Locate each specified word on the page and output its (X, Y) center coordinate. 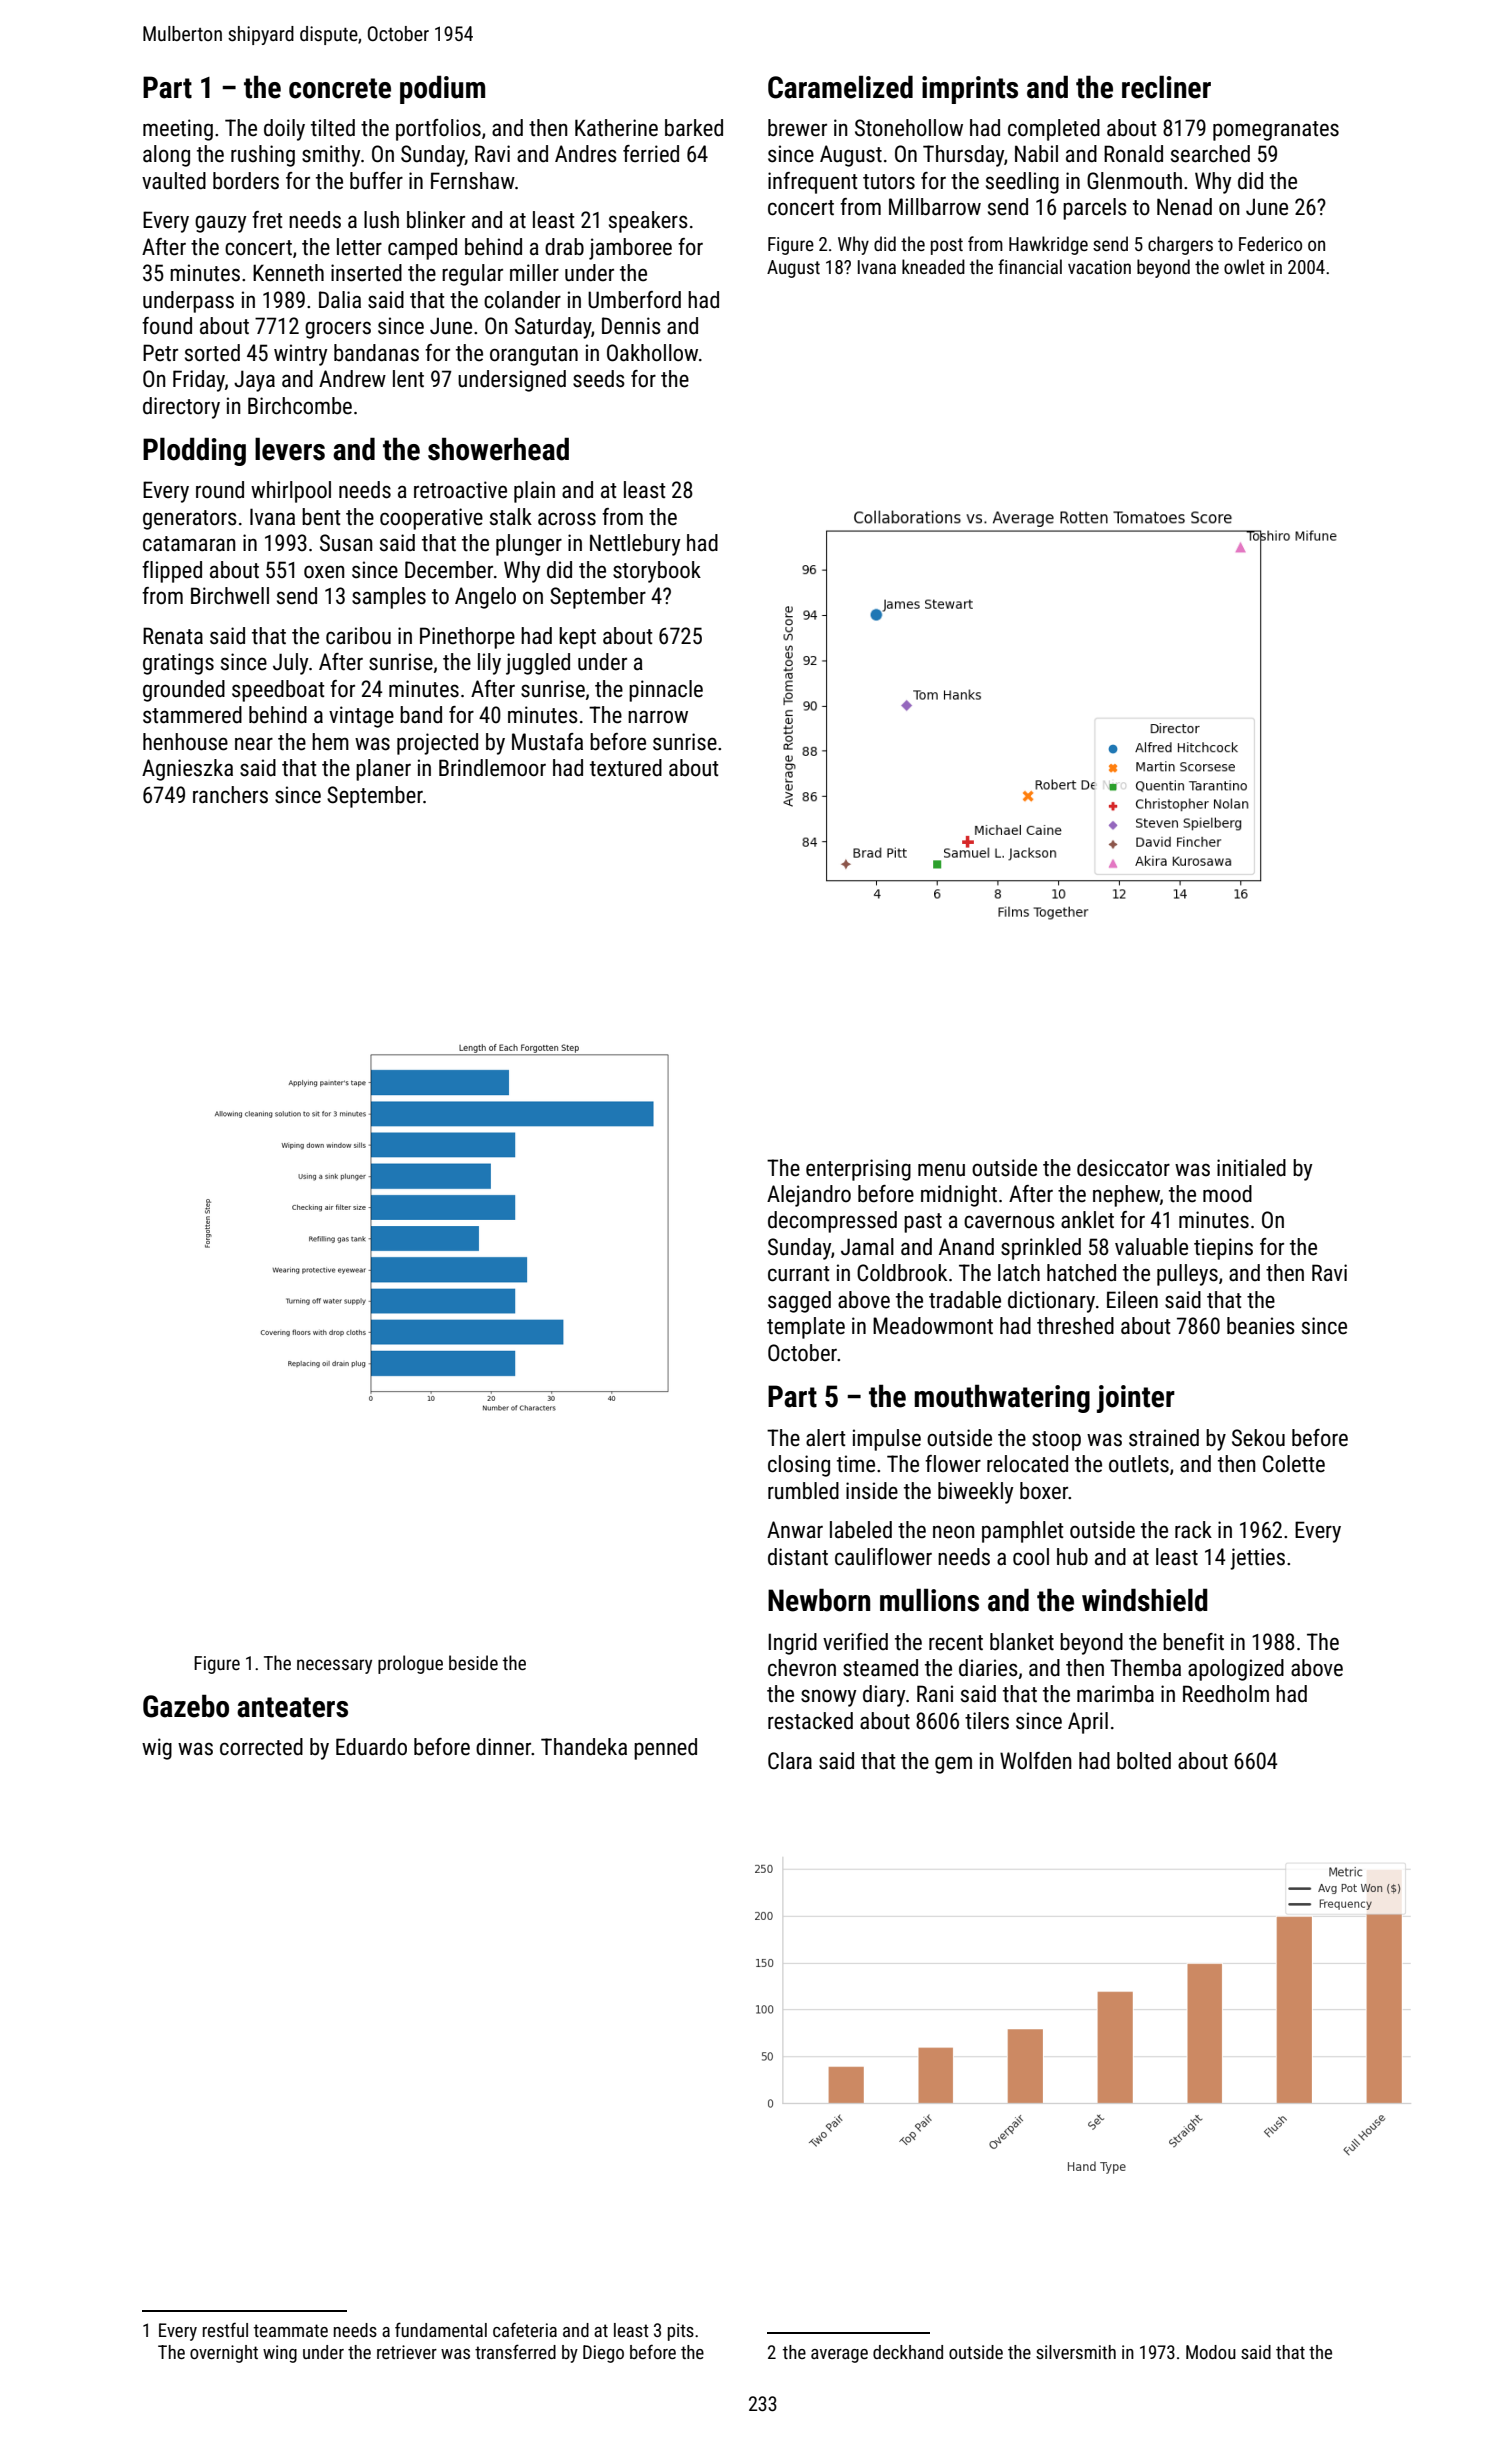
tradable (965, 1300)
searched (1210, 154)
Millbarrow (935, 207)
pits (681, 2332)
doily (284, 130)
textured (626, 768)
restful (225, 2329)
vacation (1099, 267)
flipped (172, 572)
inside (872, 1491)
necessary (334, 1666)
